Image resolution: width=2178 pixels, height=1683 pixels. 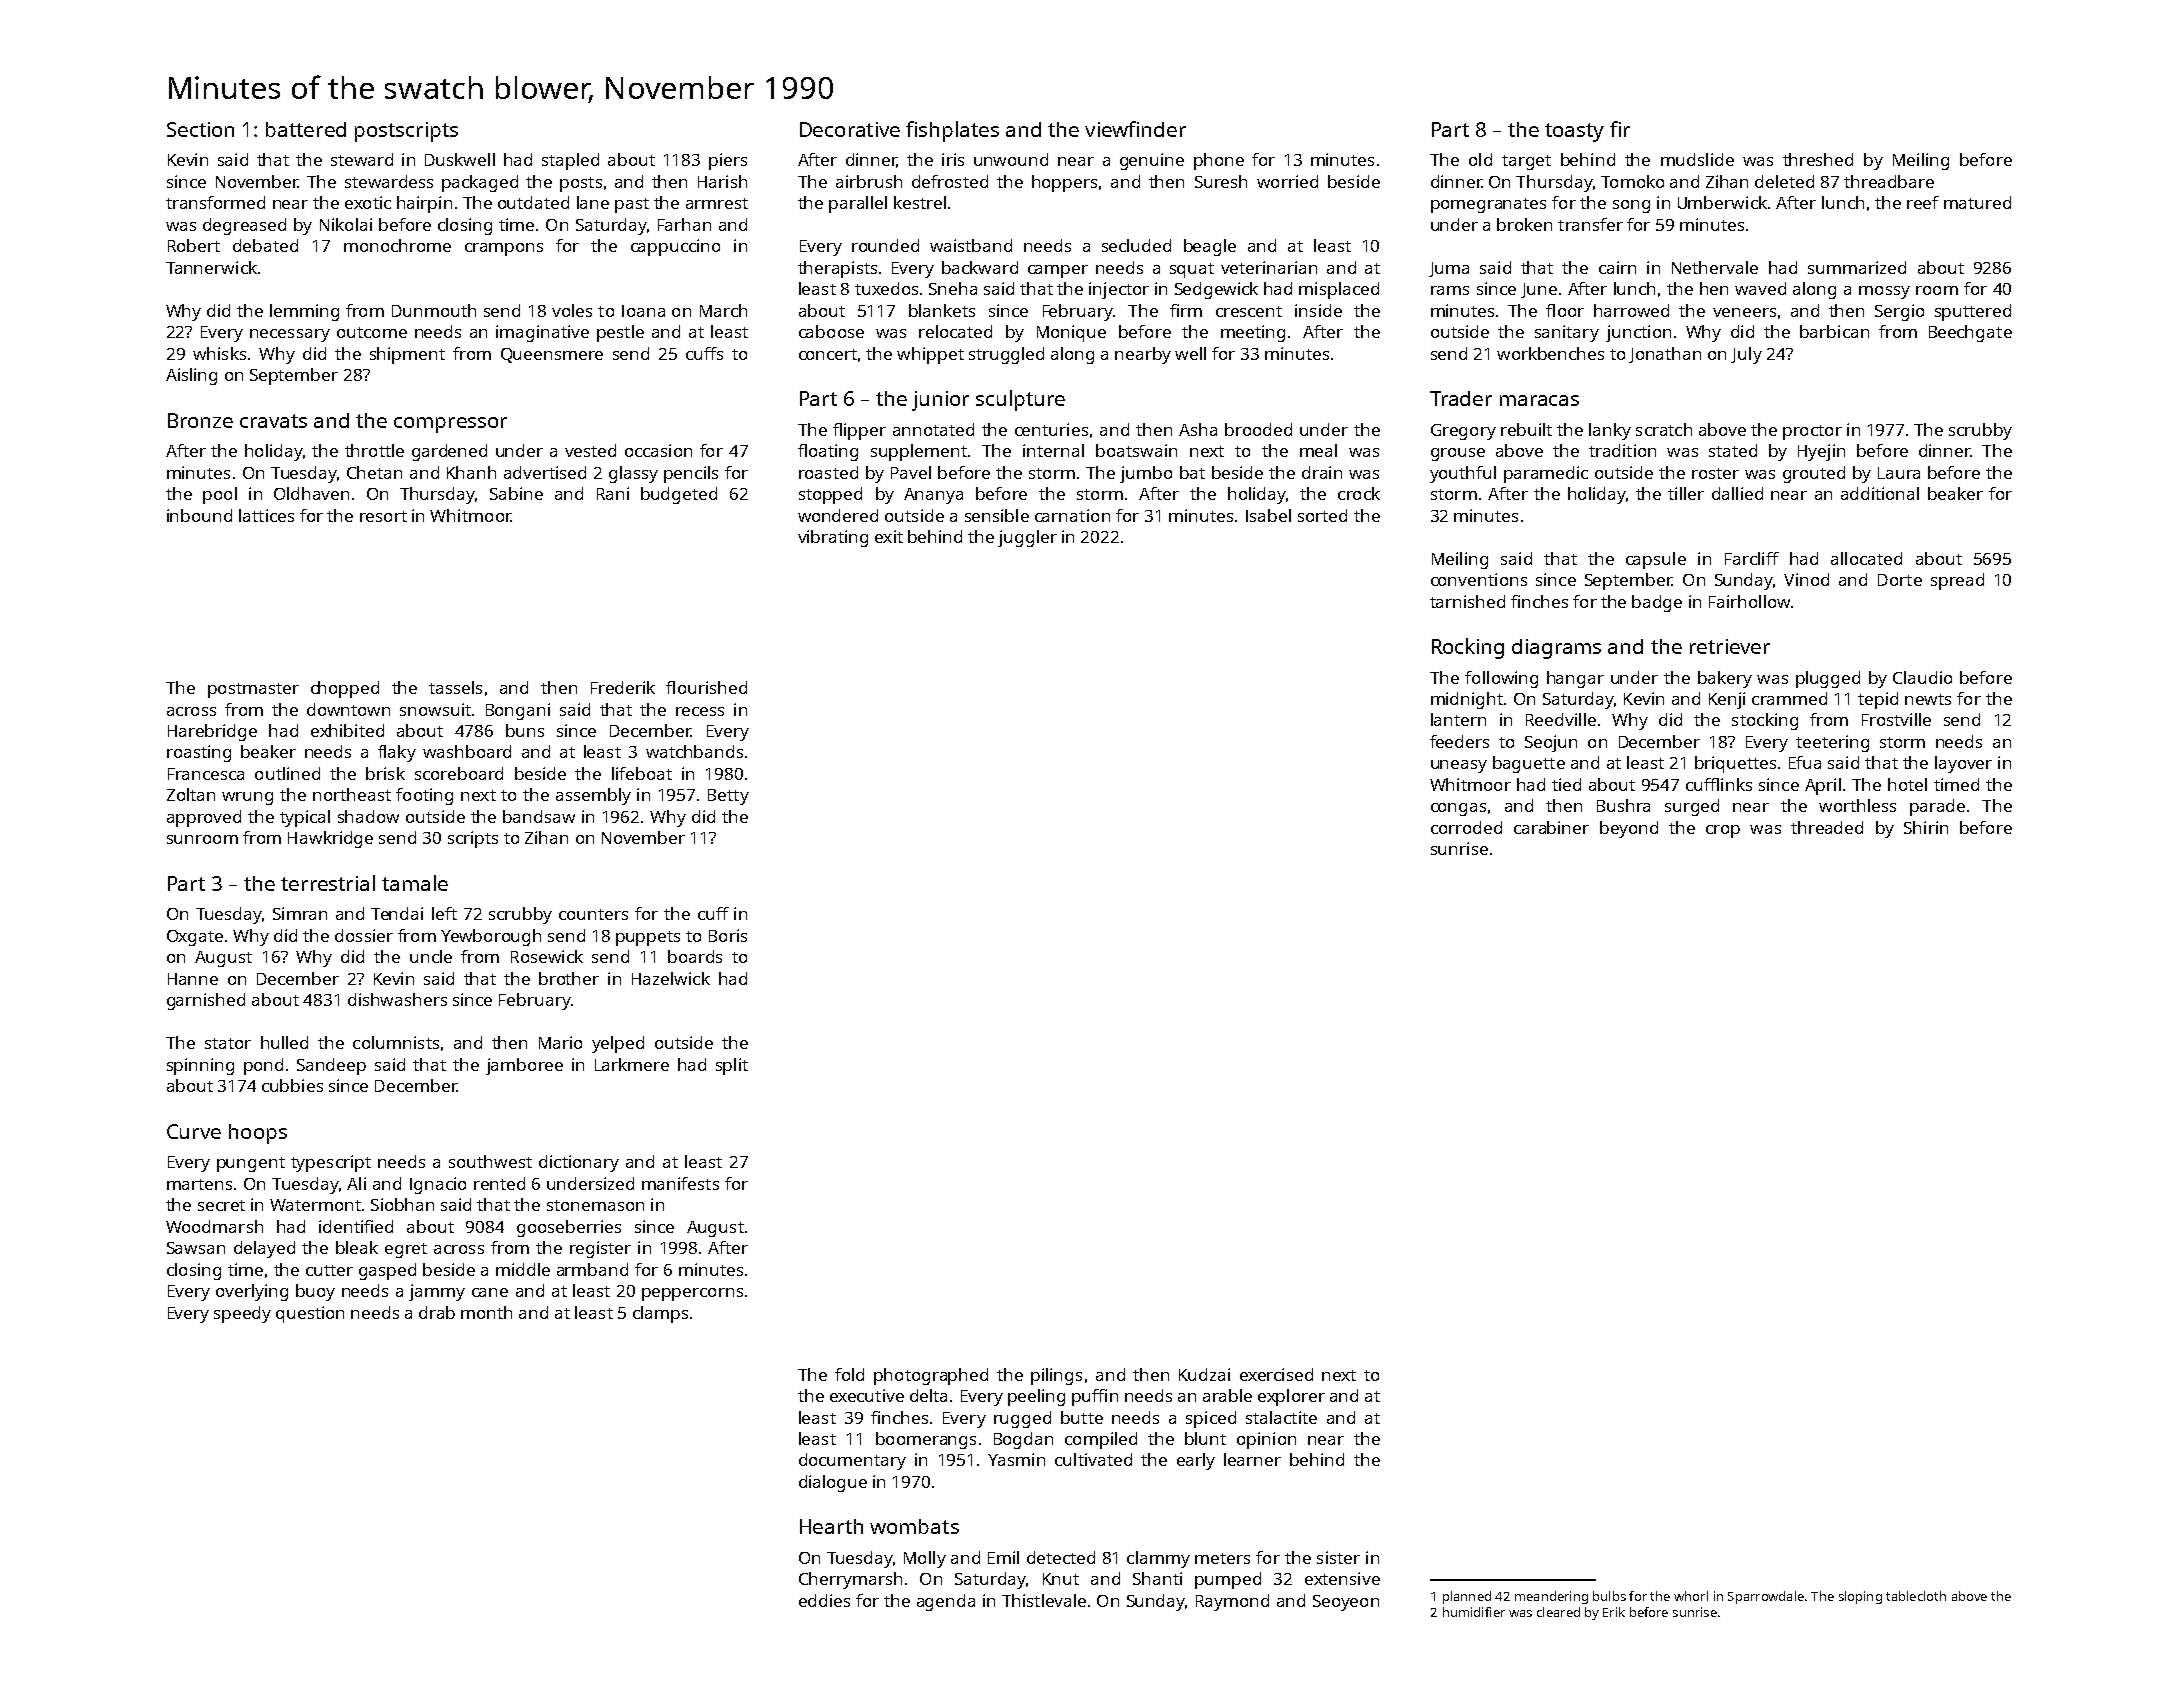 What do you see at coordinates (700, 711) in the document?
I see `recess` at bounding box center [700, 711].
